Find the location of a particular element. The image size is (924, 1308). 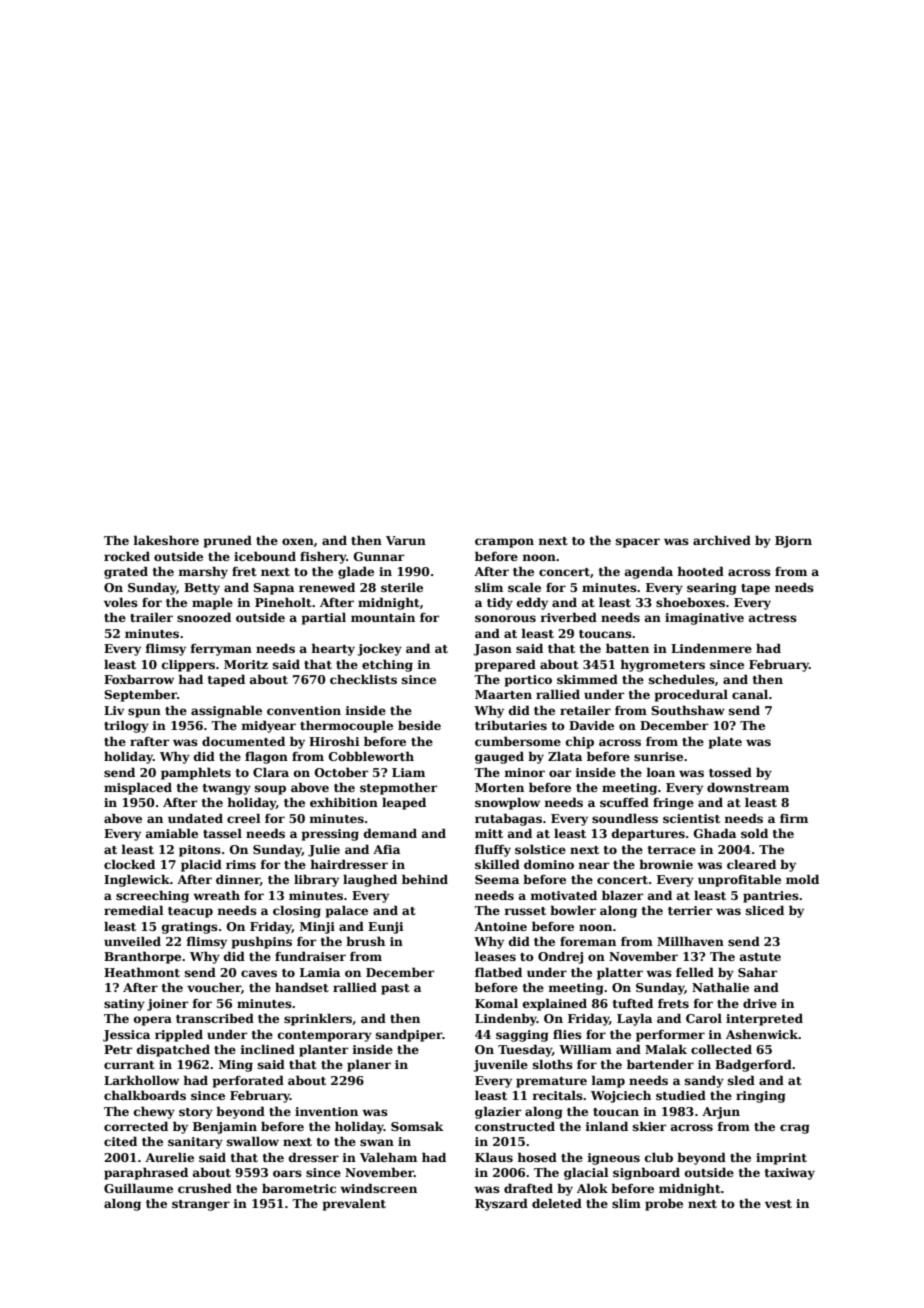

amiable is located at coordinates (172, 833).
